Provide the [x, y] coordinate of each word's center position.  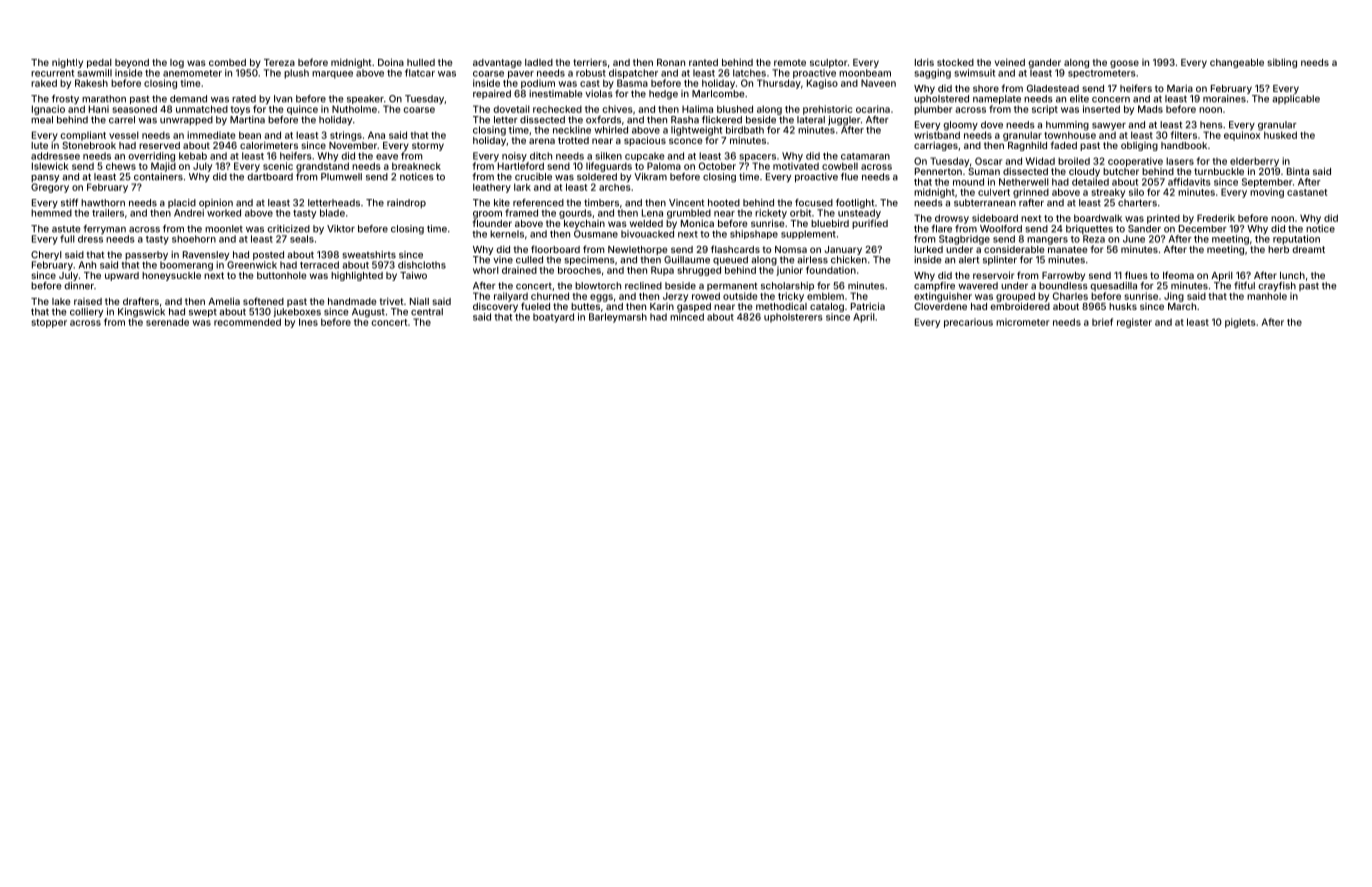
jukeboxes [297, 312]
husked [1280, 135]
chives [617, 109]
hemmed [51, 213]
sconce [685, 141]
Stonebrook [89, 145]
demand [188, 99]
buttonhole [281, 275]
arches [615, 187]
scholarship [787, 286]
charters [1137, 203]
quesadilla [1113, 286]
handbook [1184, 145]
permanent [732, 286]
